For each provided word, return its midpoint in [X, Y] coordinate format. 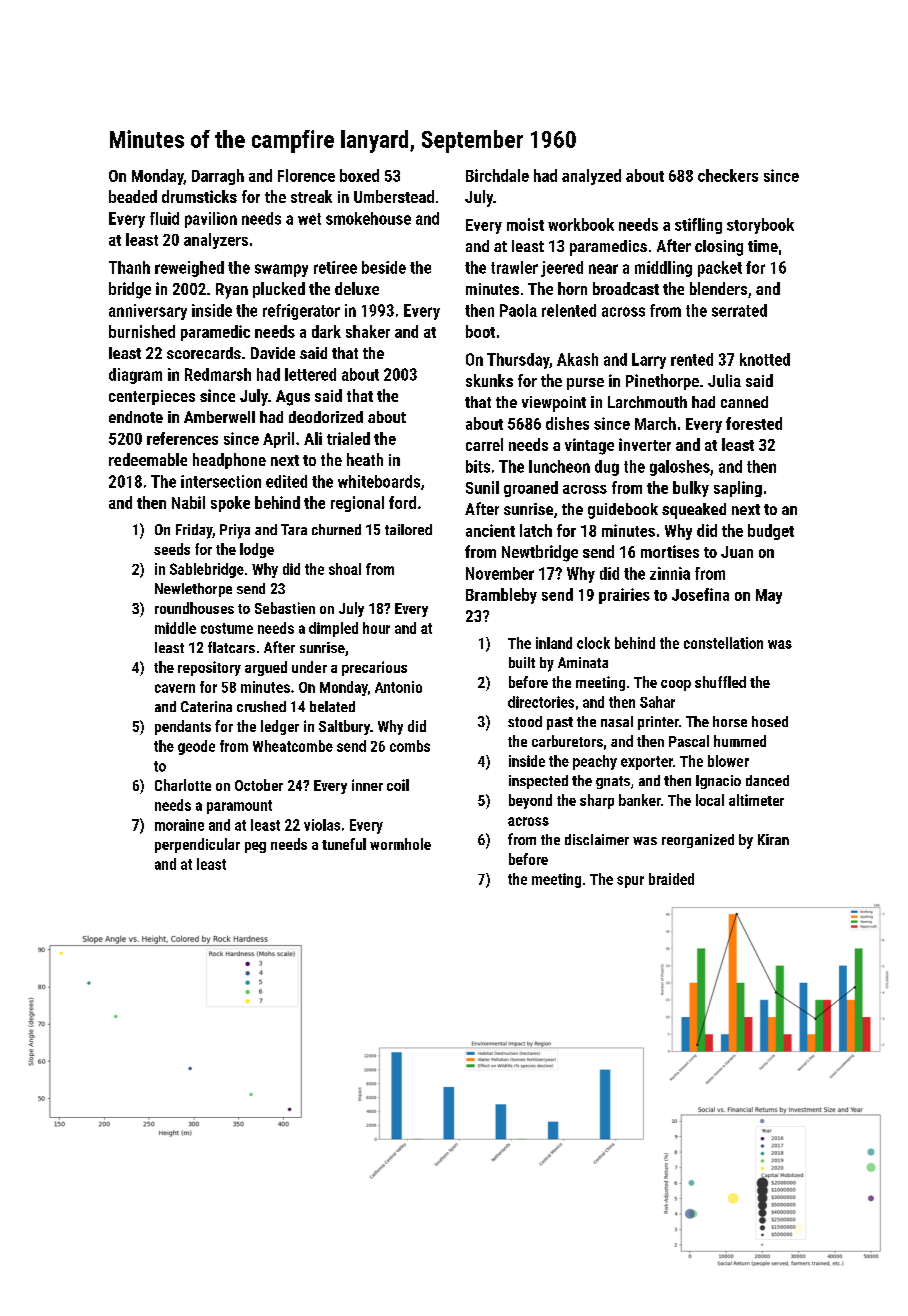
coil [398, 785]
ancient [490, 530]
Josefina [700, 594]
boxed [359, 175]
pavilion [211, 220]
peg [255, 847]
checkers [728, 175]
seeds [172, 549]
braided [671, 879]
